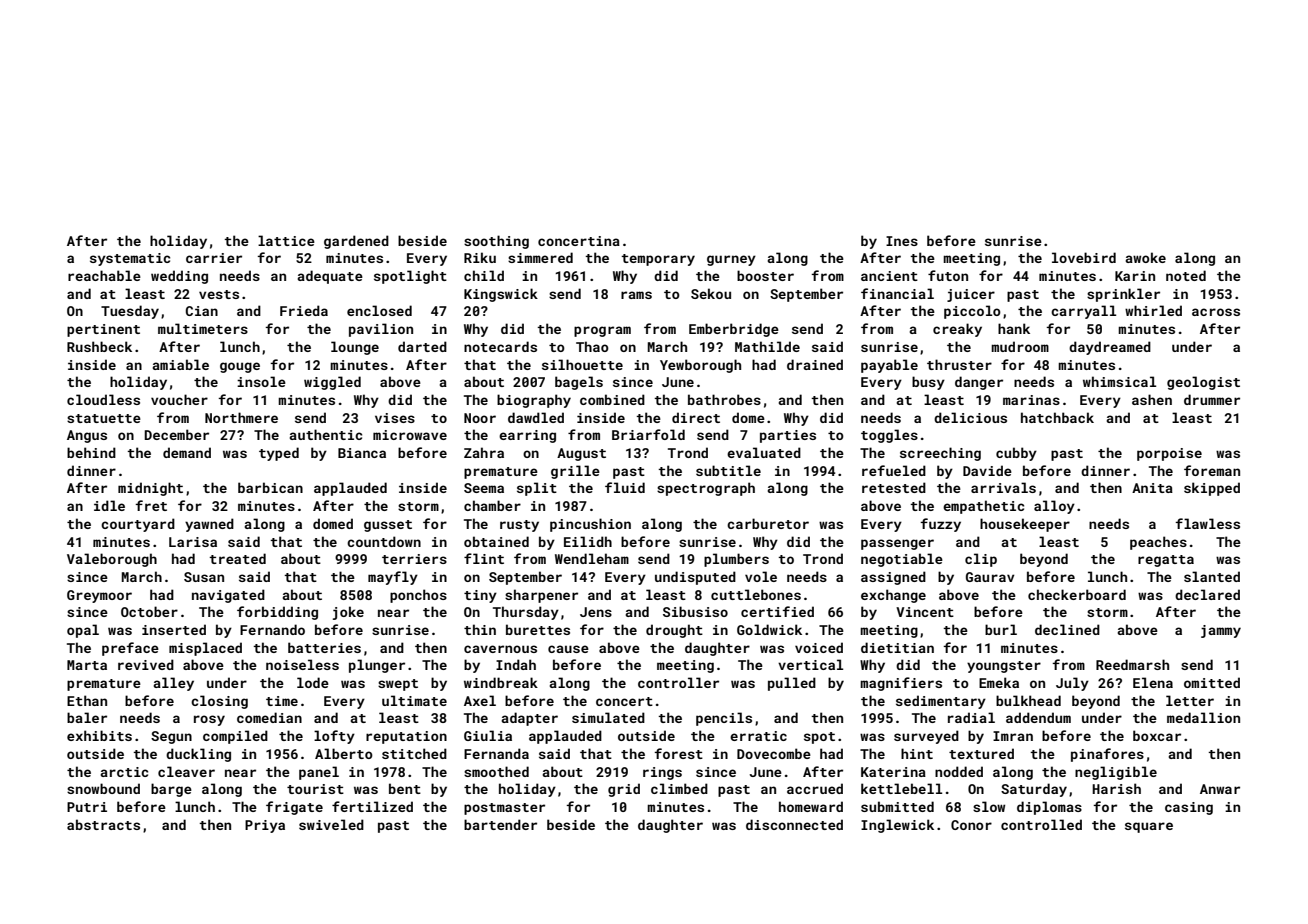 The image size is (1308, 924). What do you see at coordinates (736, 560) in the screenshot?
I see `plumbers` at bounding box center [736, 560].
